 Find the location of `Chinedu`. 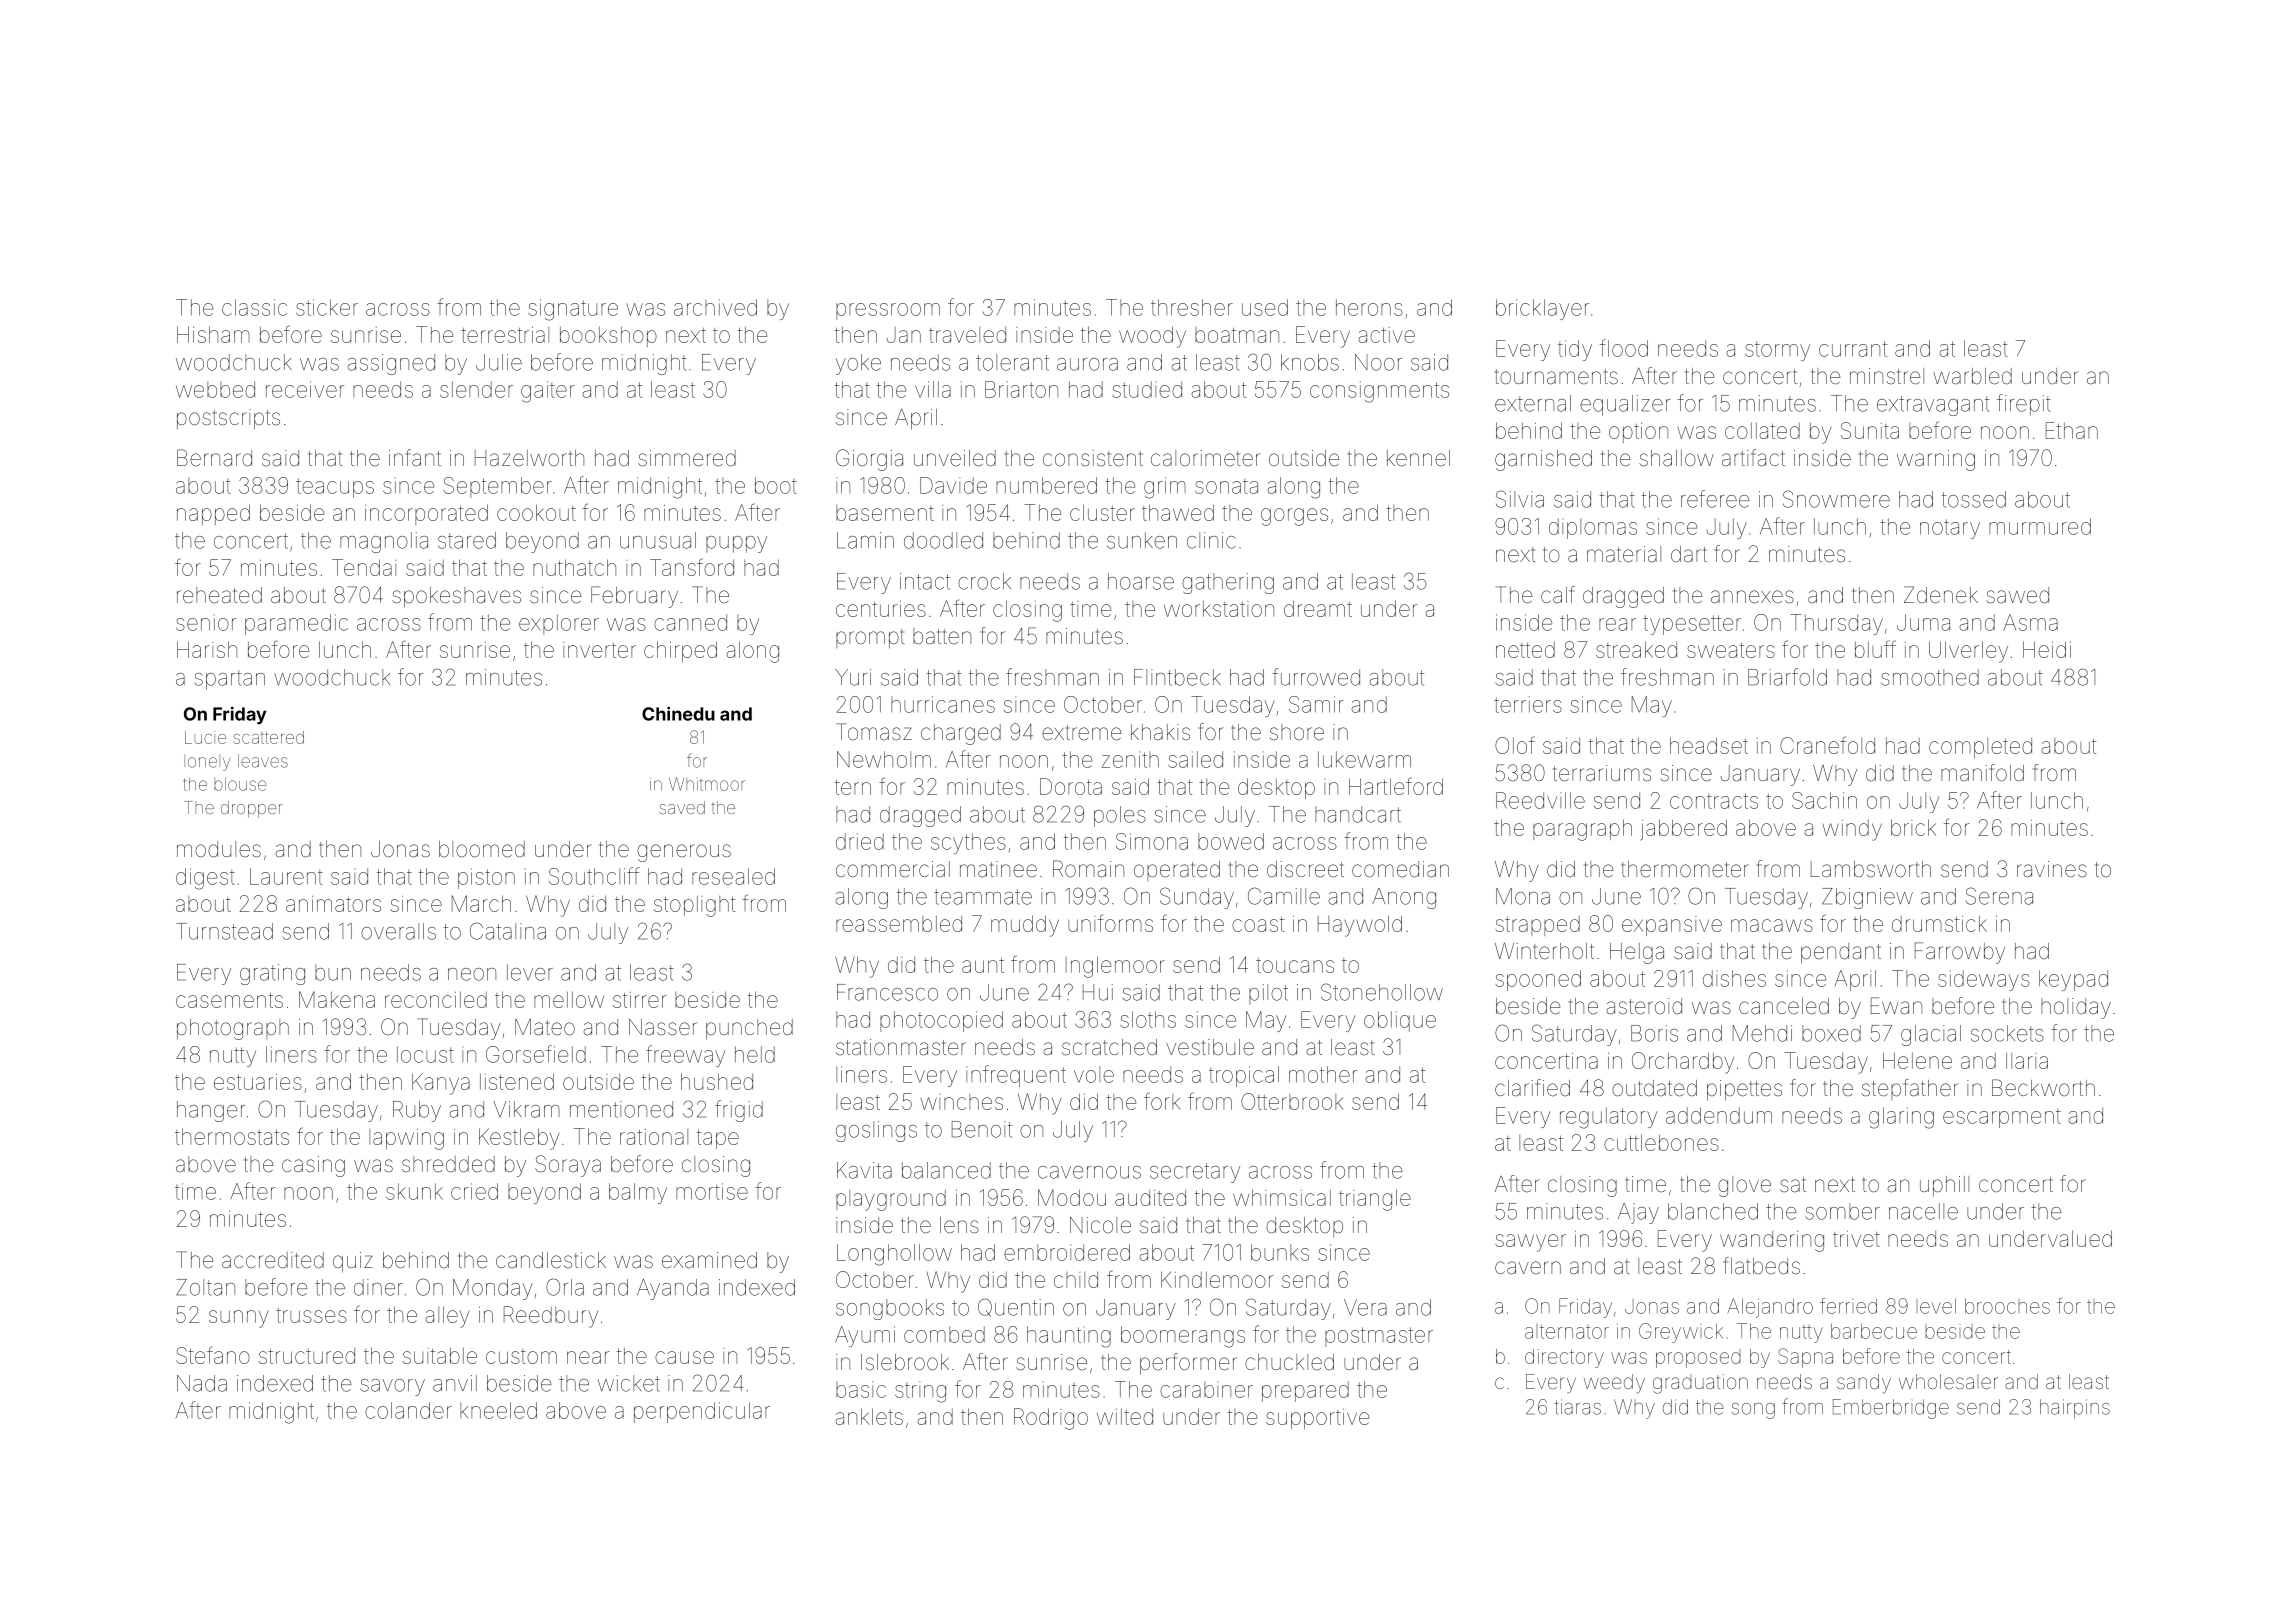

Chinedu is located at coordinates (678, 713).
